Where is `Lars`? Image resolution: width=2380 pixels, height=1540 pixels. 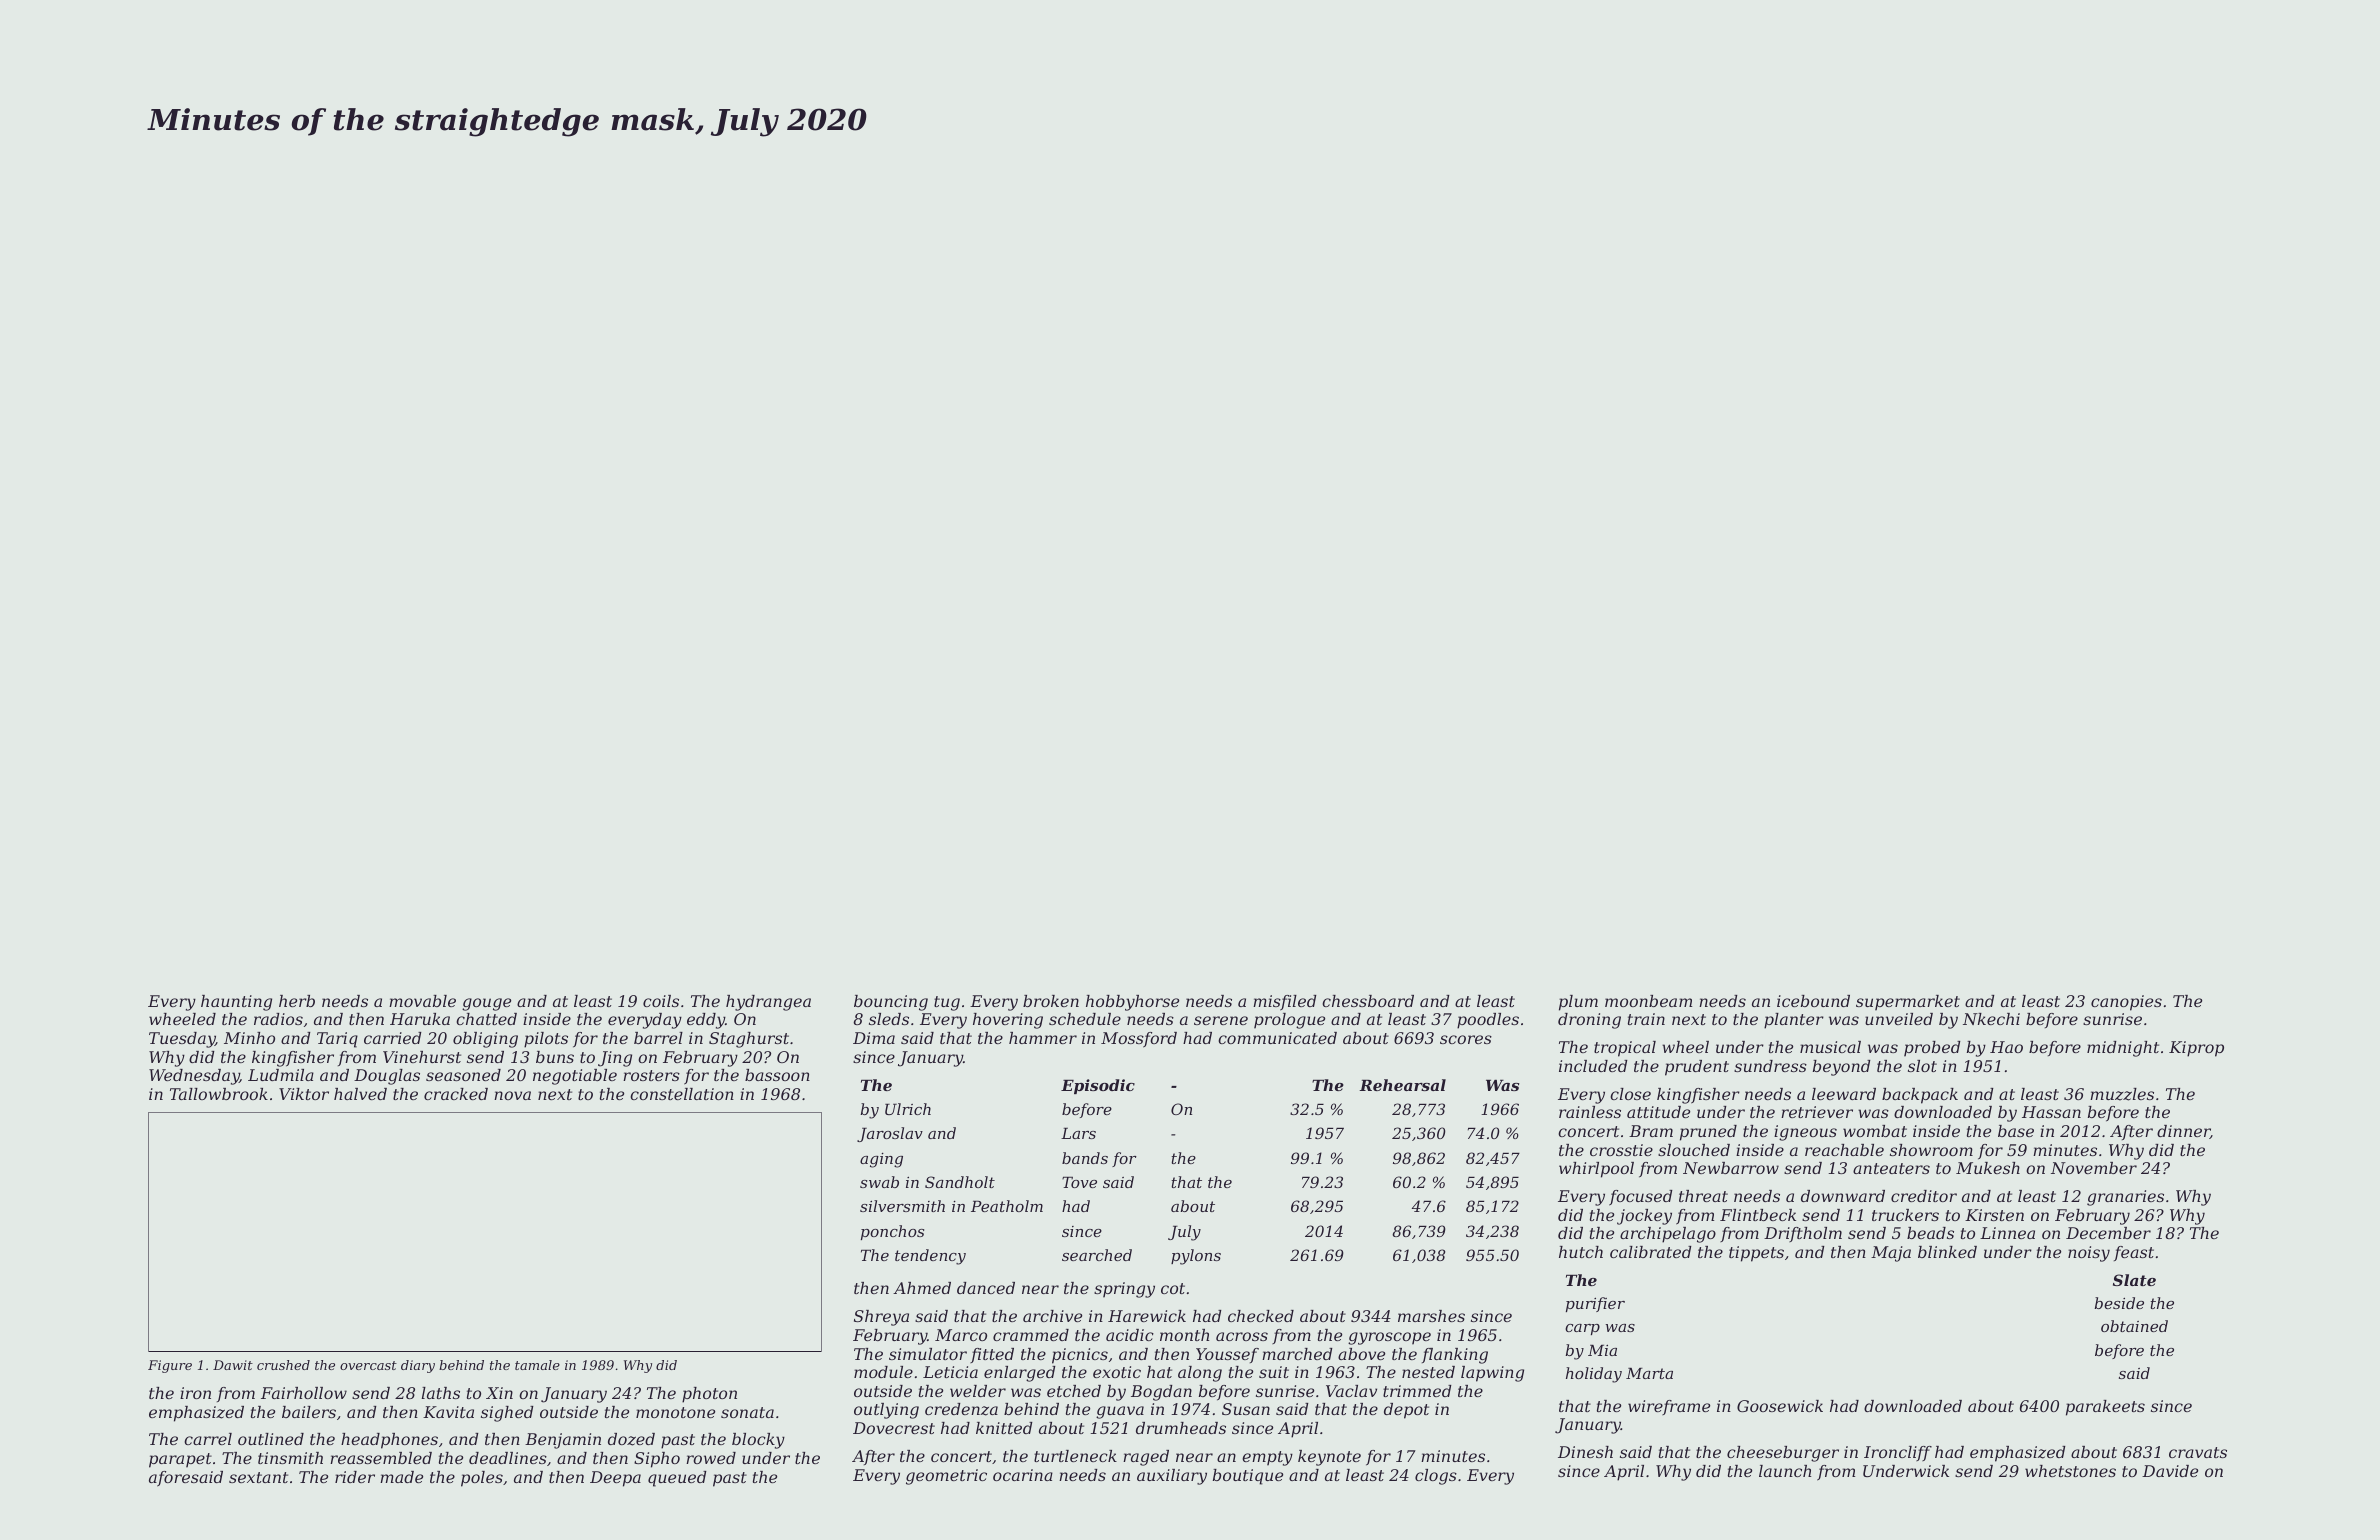 Lars is located at coordinates (1078, 1133).
